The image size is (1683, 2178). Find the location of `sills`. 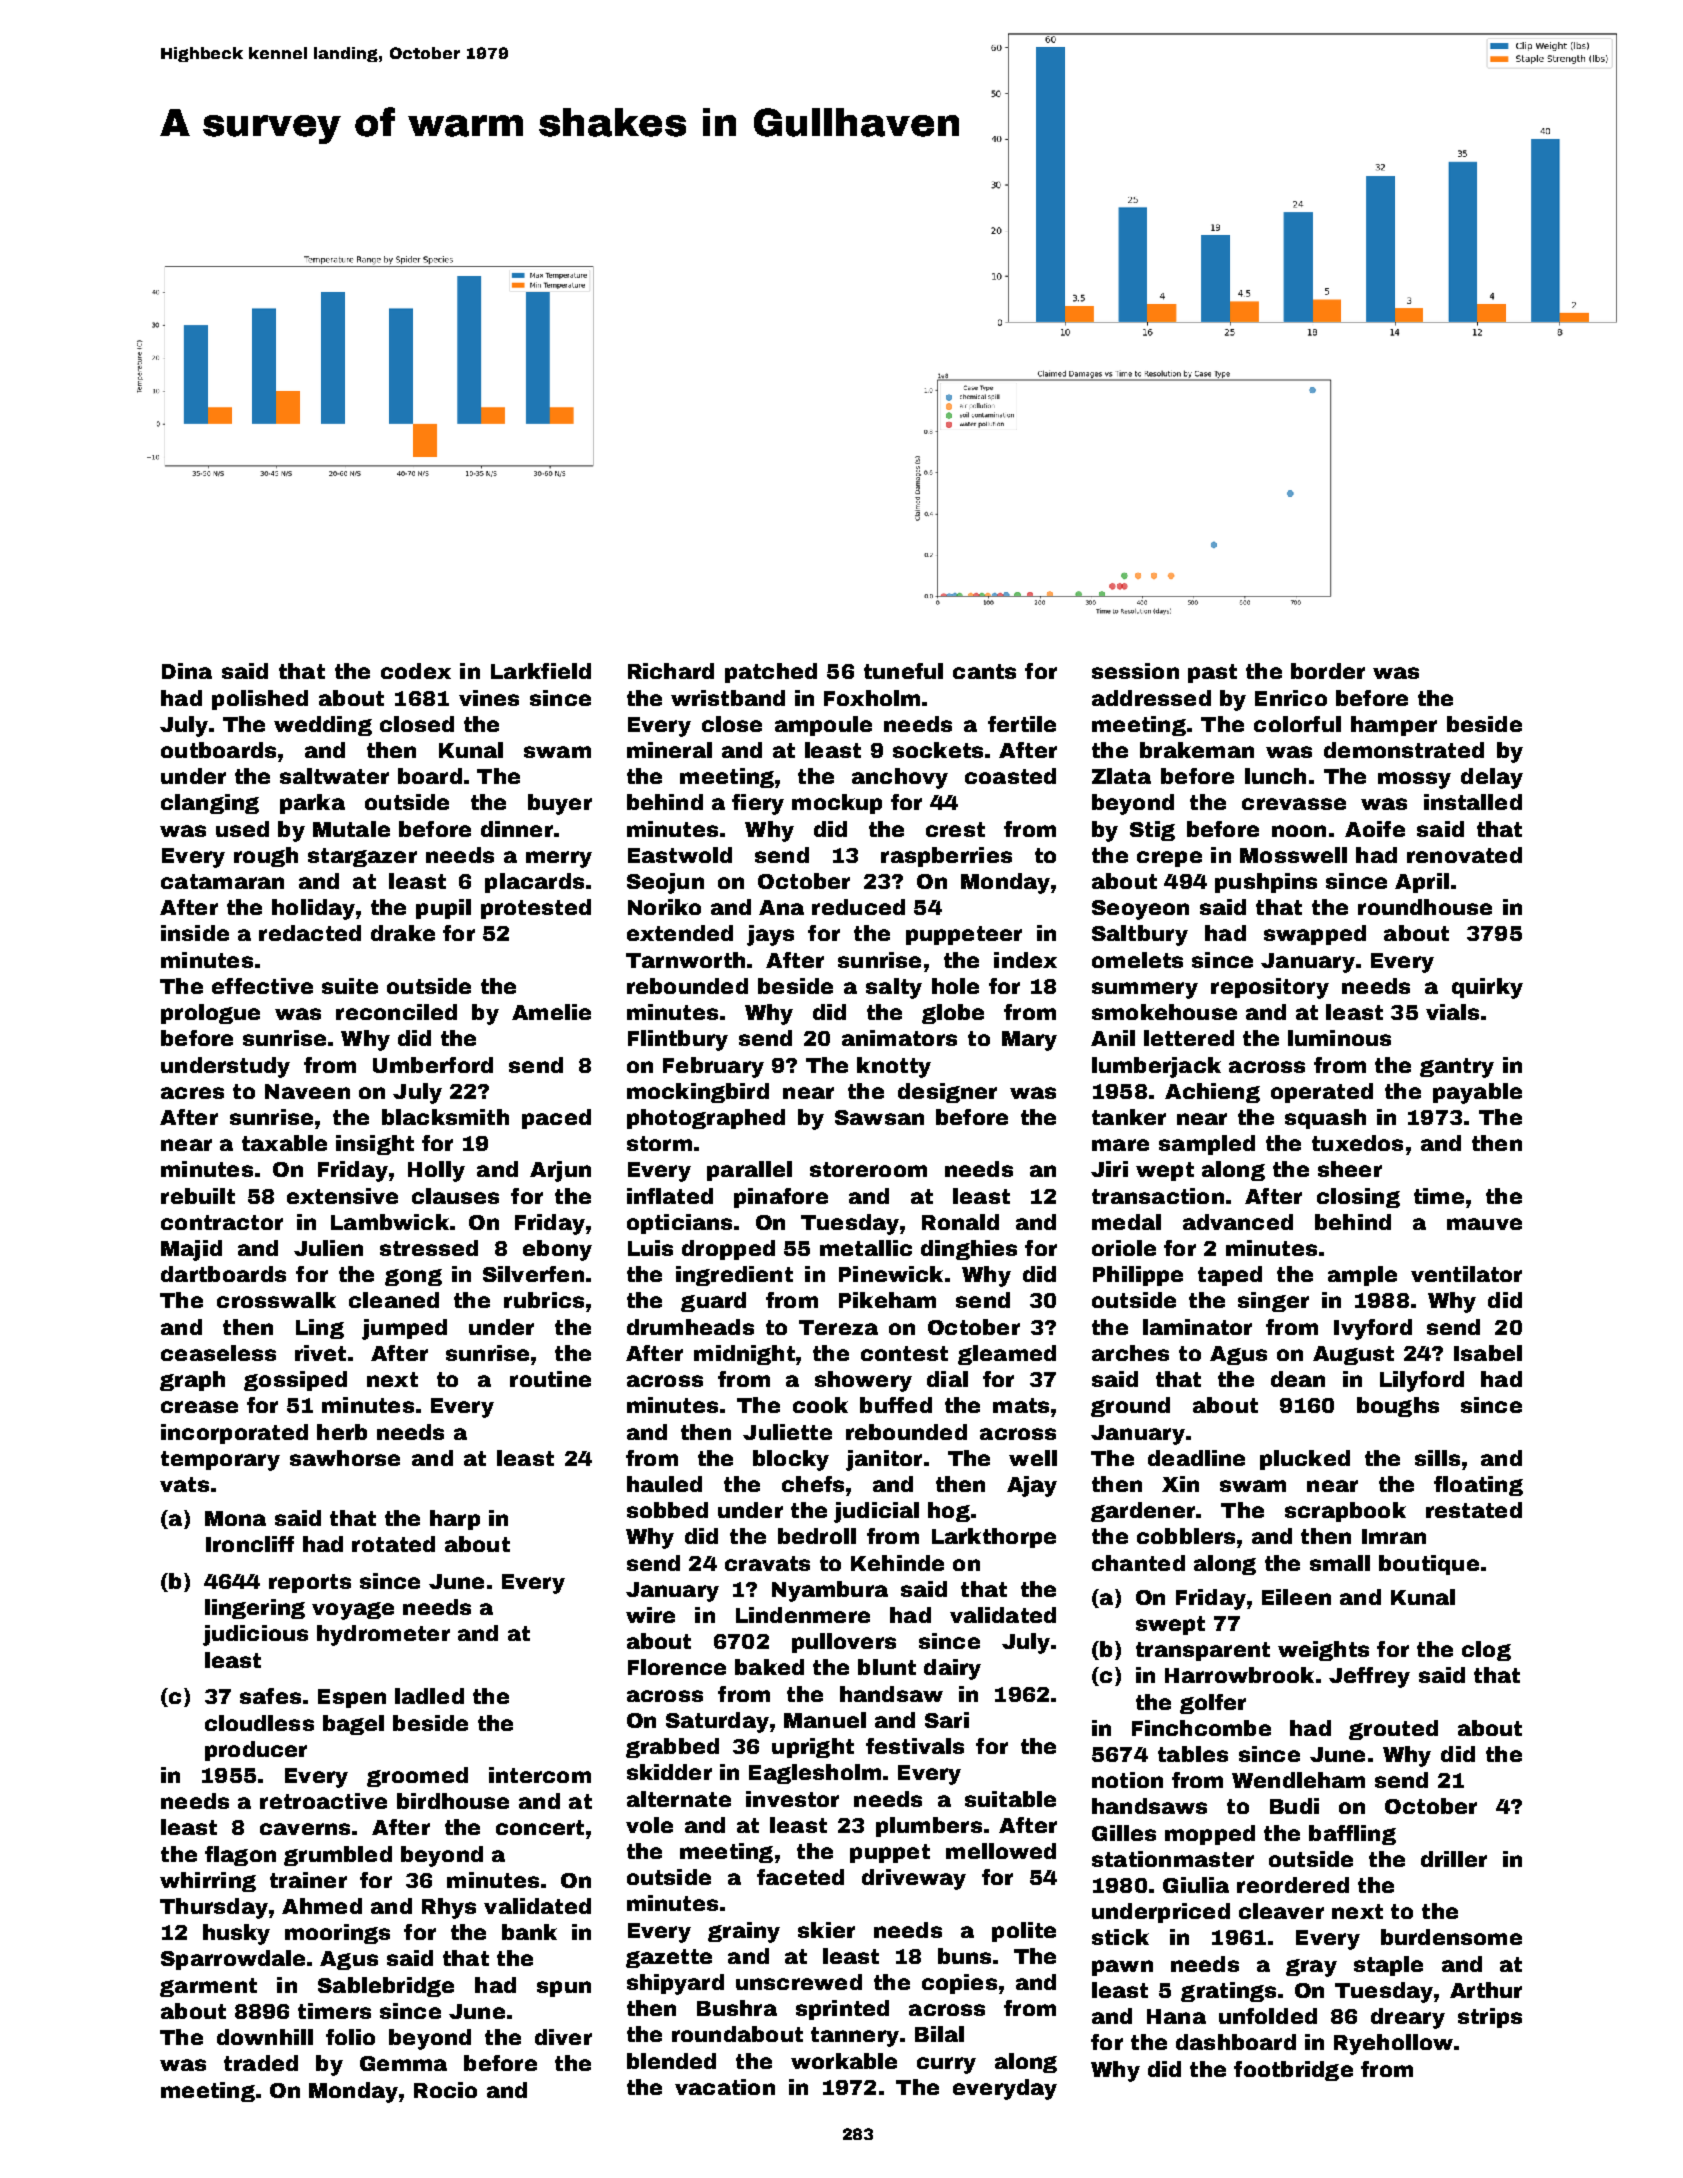

sills is located at coordinates (1437, 1458).
